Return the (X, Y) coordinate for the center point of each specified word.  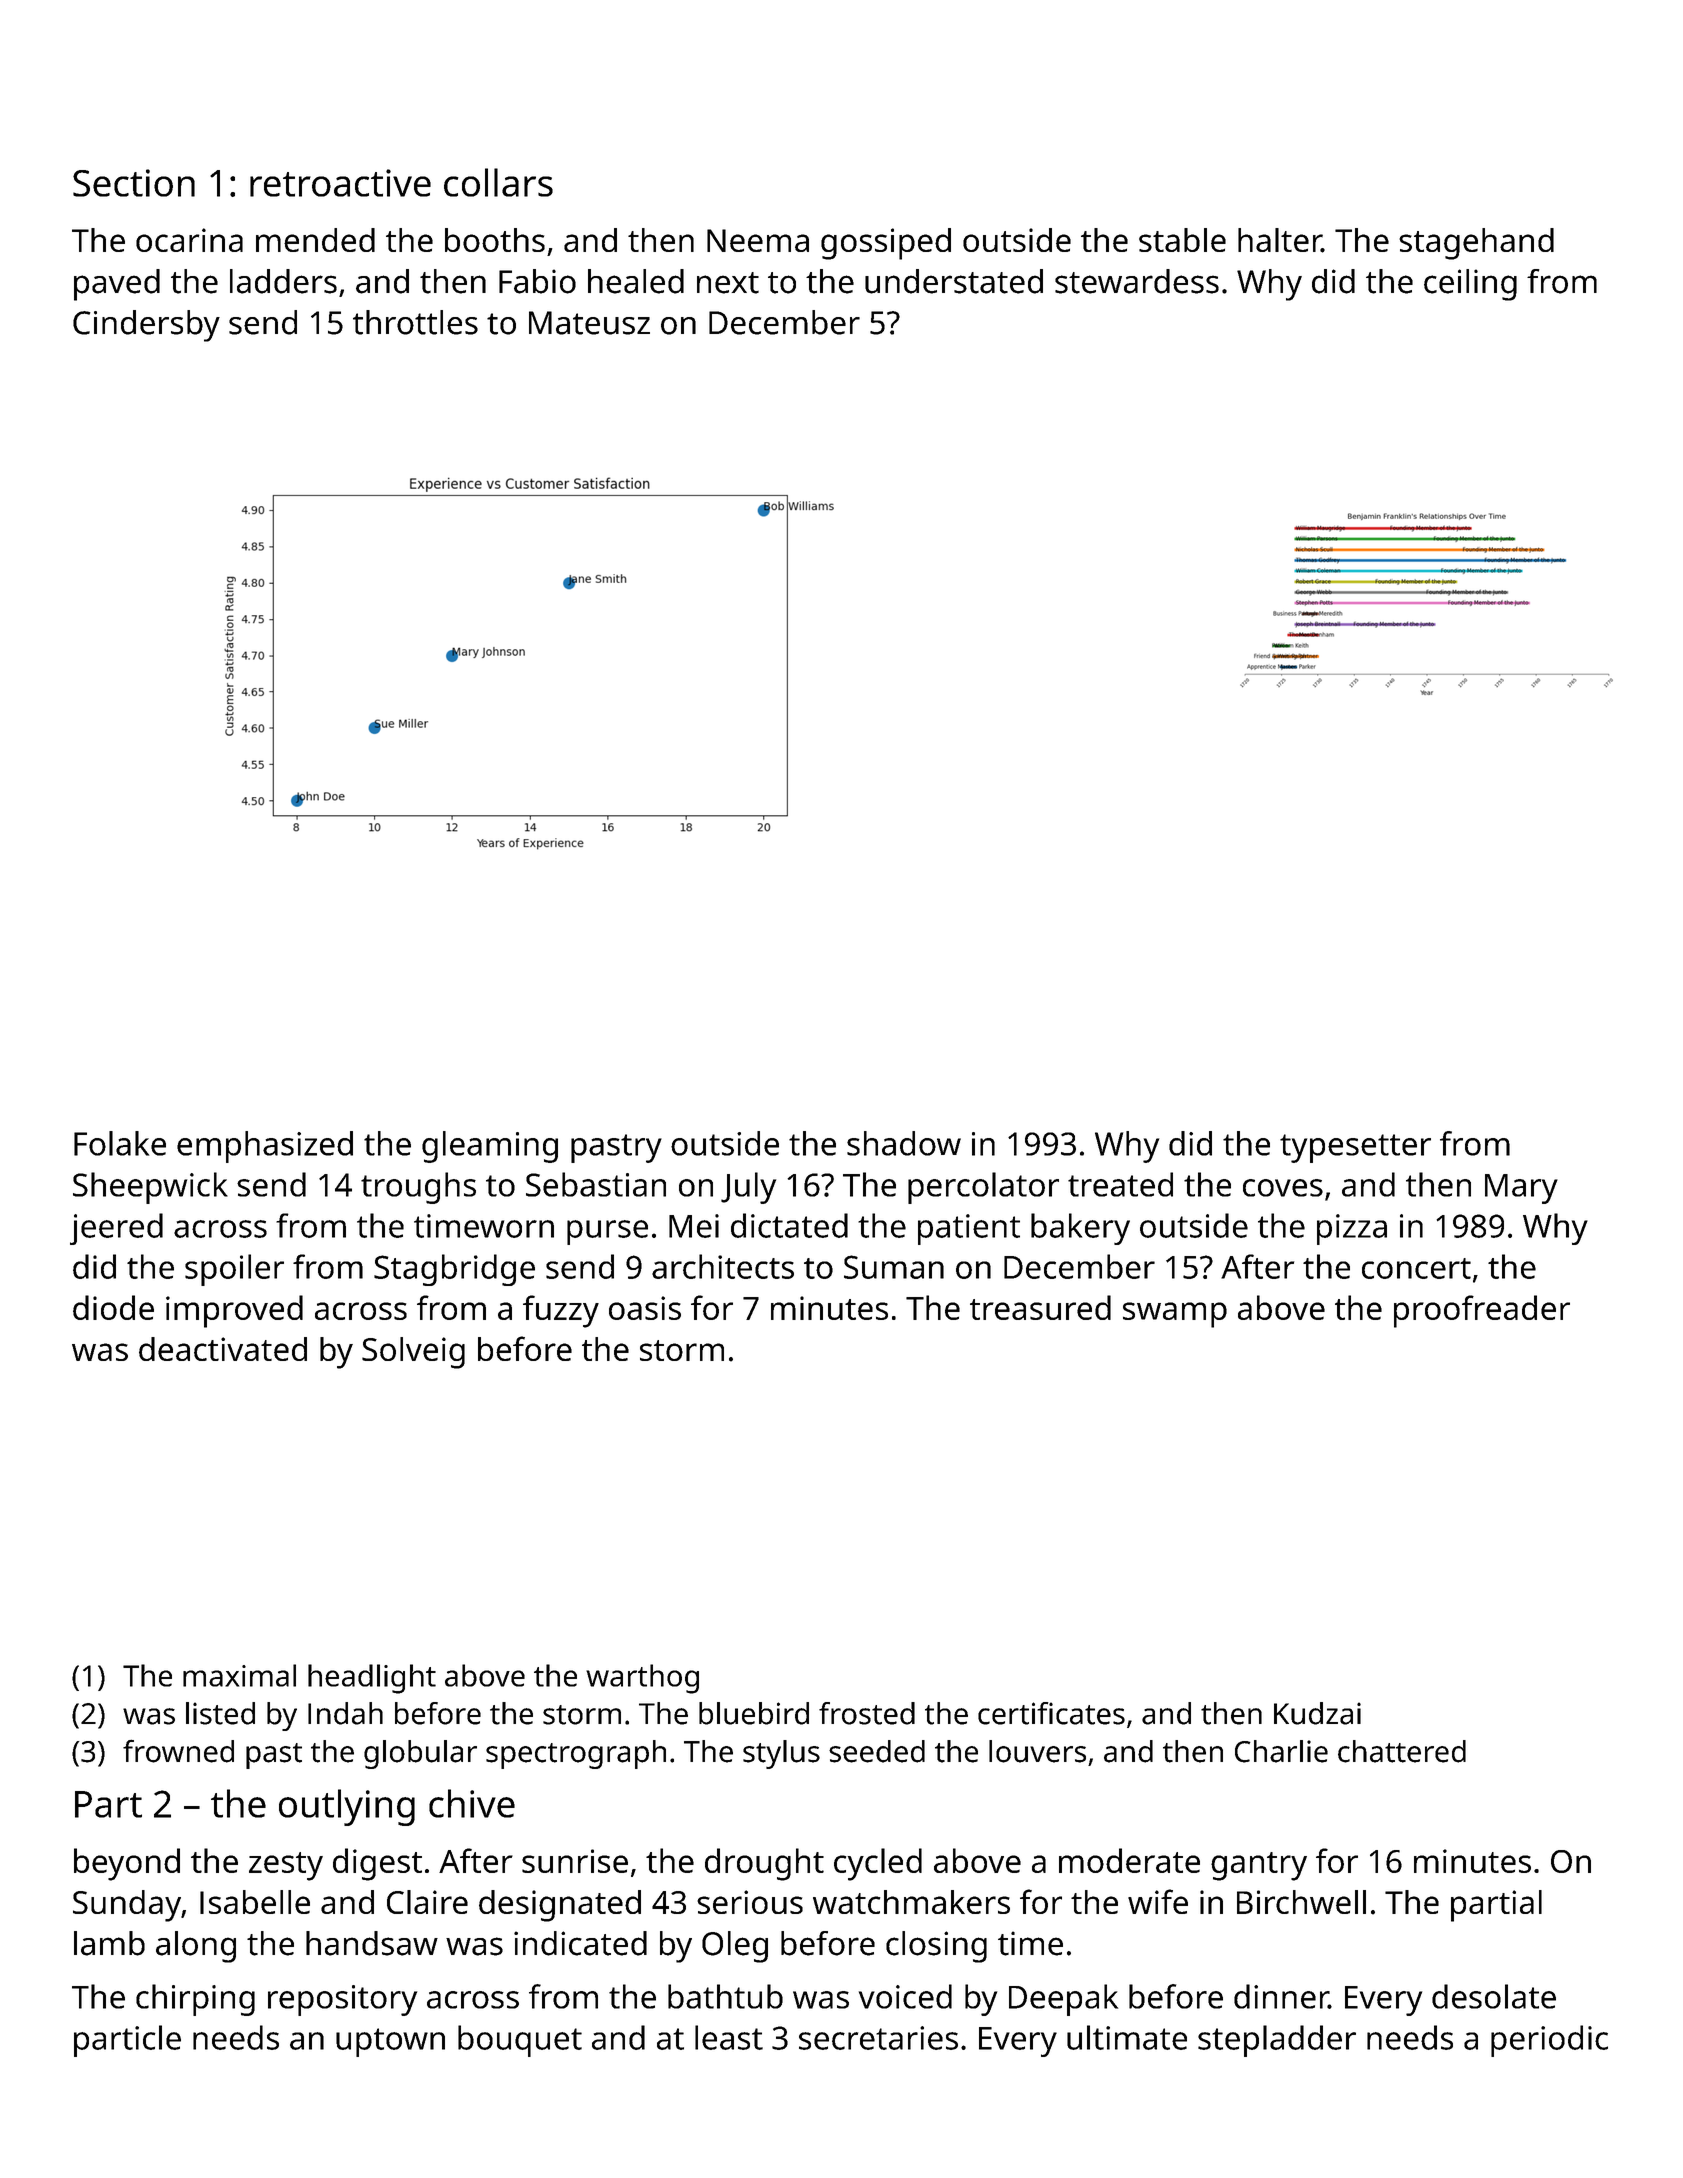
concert (1416, 1268)
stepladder (1277, 2041)
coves (1283, 1188)
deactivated (223, 1349)
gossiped (886, 244)
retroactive (340, 183)
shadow (904, 1143)
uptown (390, 2042)
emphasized (265, 1147)
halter (1280, 240)
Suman (894, 1267)
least (729, 2037)
